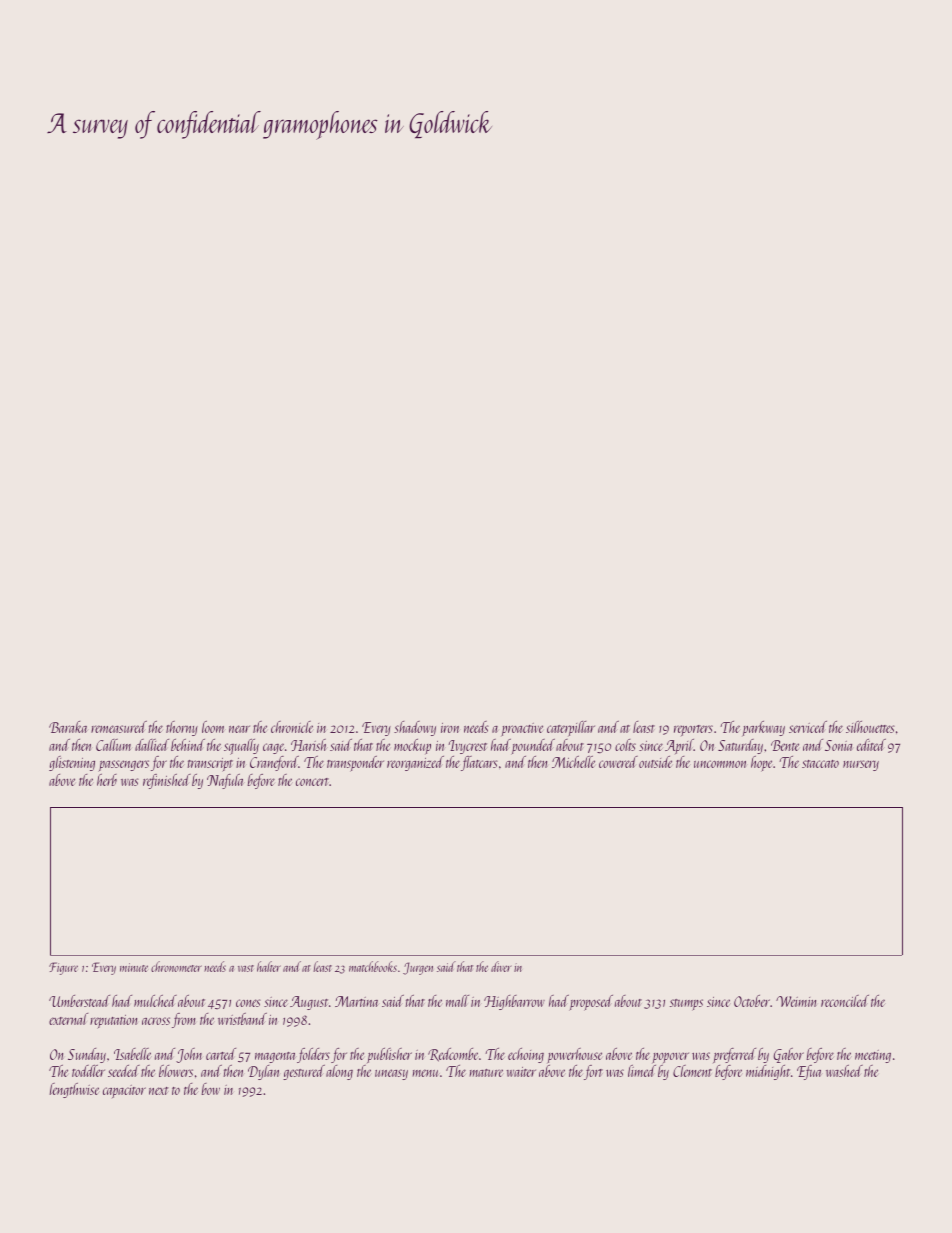 The width and height of the screenshot is (952, 1233). Describe the element at coordinates (796, 1001) in the screenshot. I see `Weimin` at that location.
